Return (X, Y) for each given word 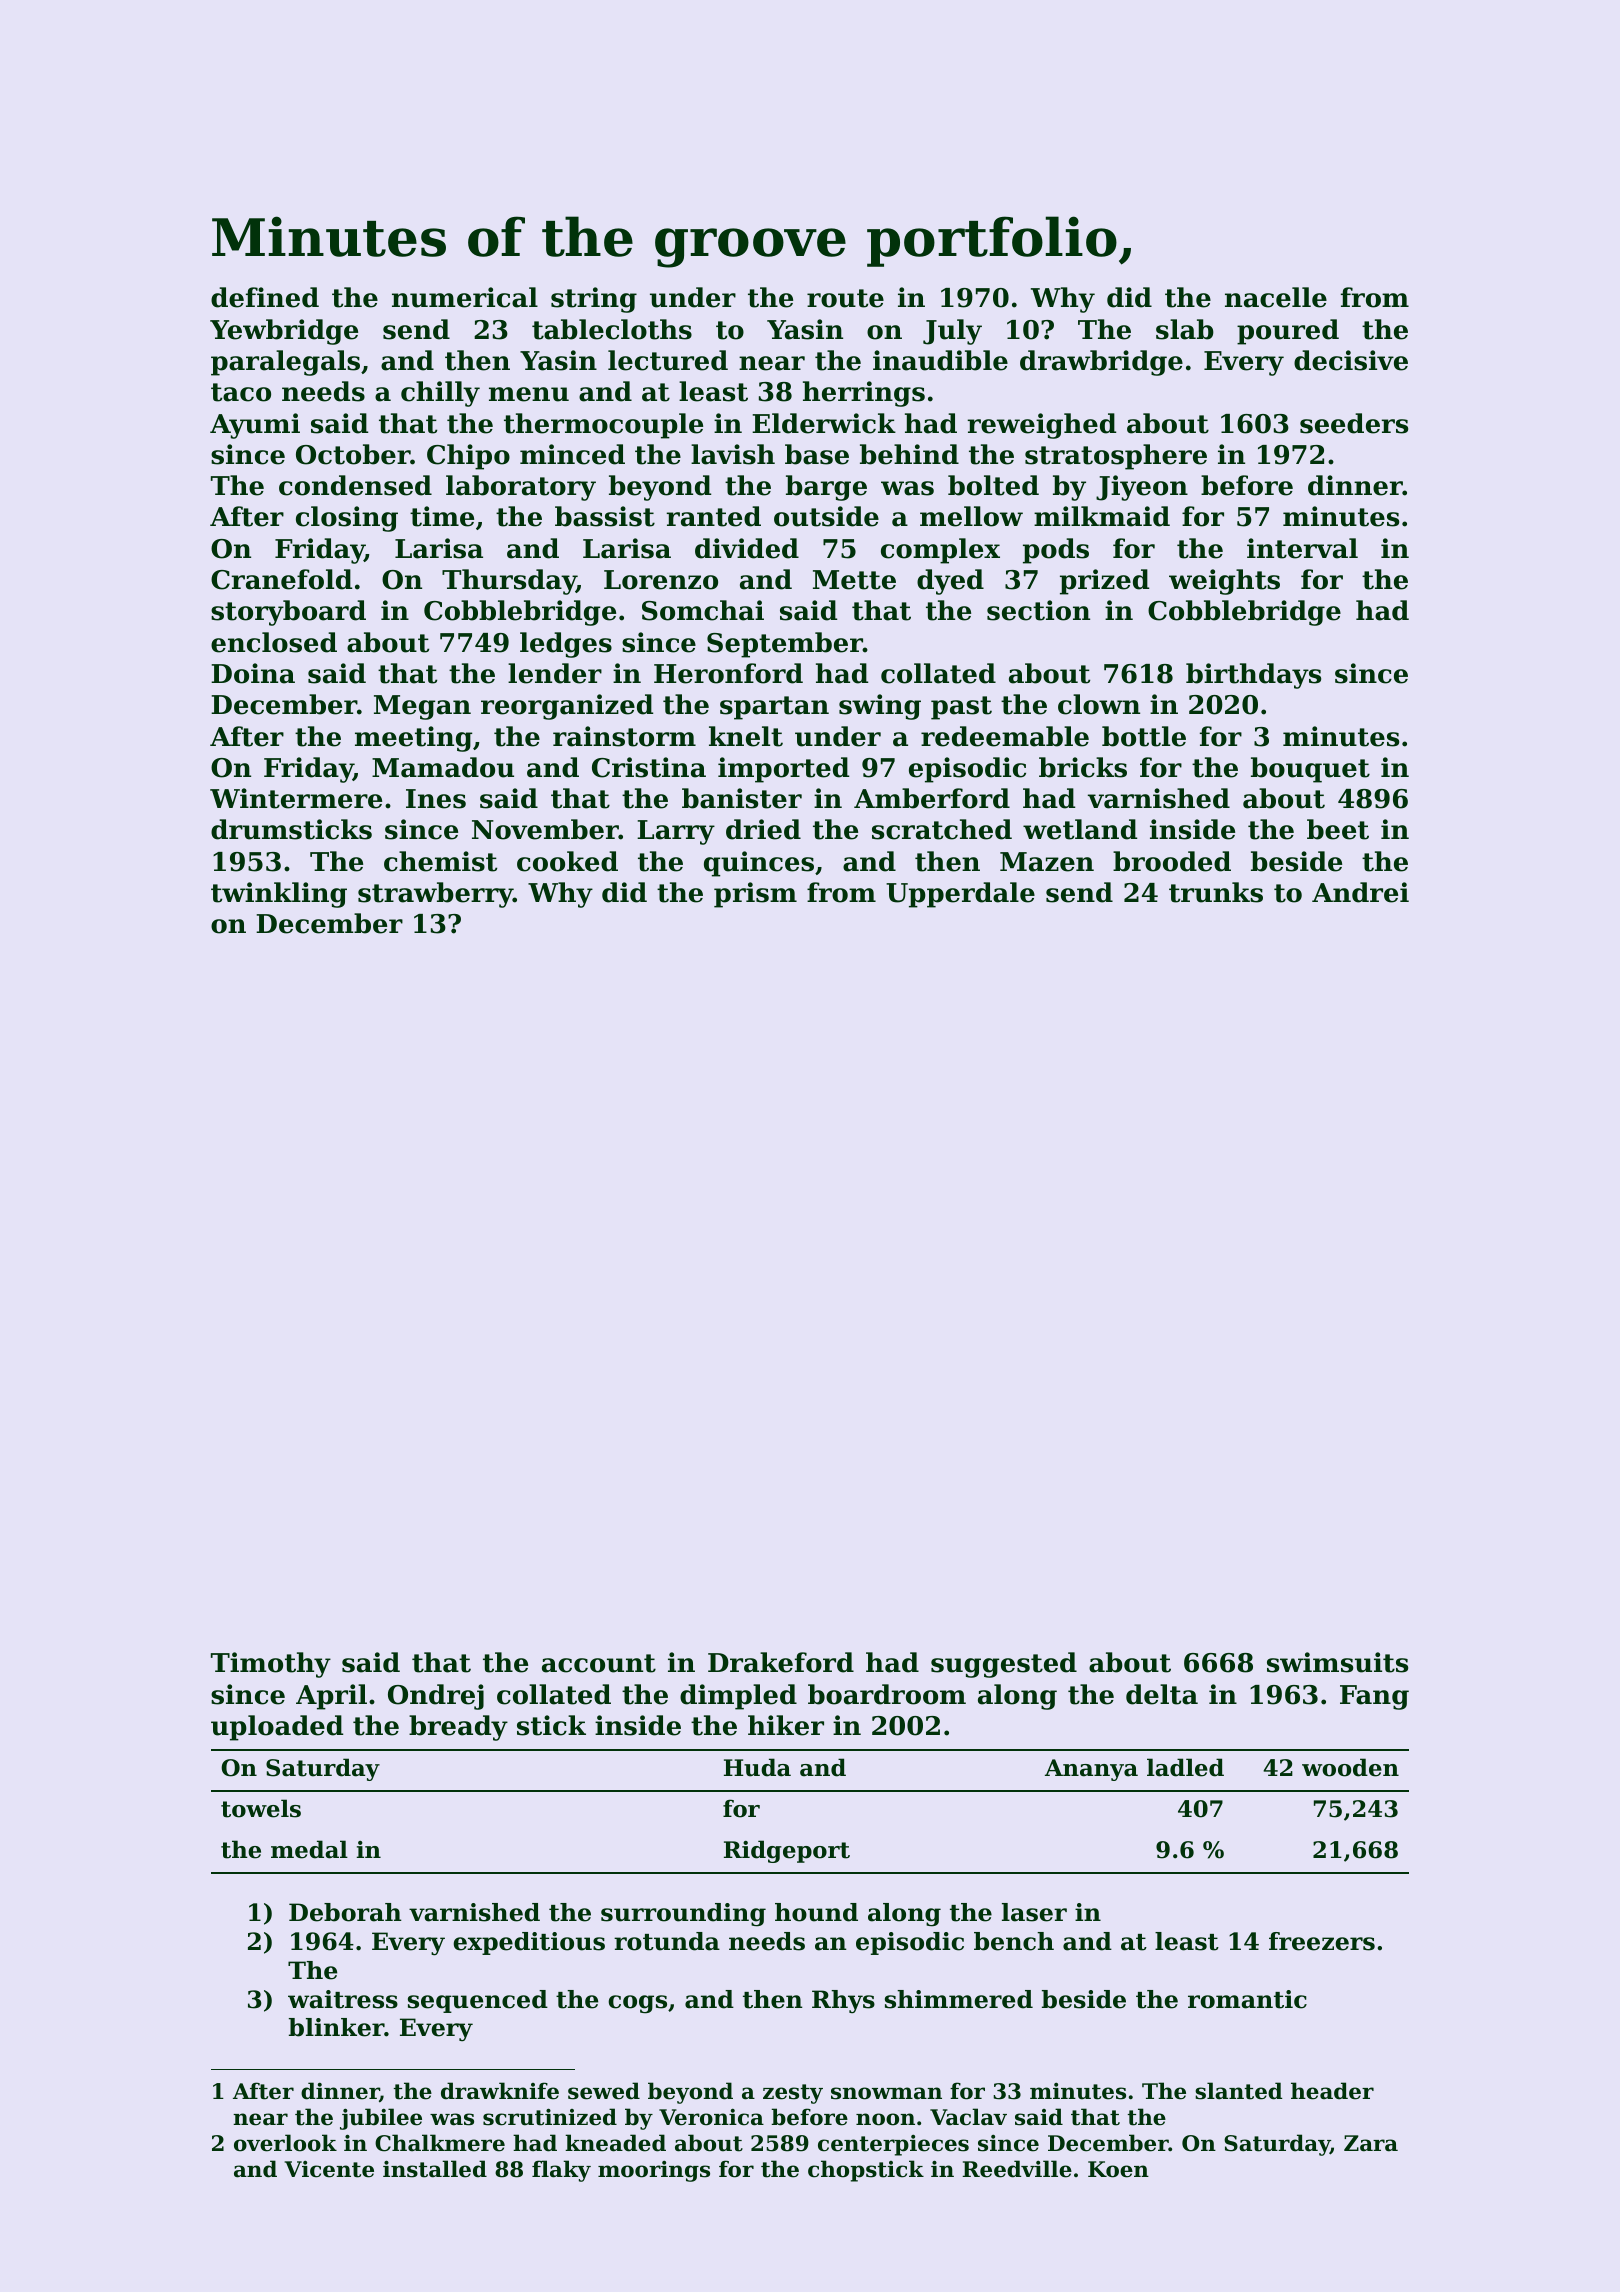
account (599, 1663)
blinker (336, 2027)
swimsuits (1337, 1662)
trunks (1216, 892)
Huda (757, 1767)
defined (265, 297)
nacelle (1276, 297)
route (845, 298)
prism (755, 895)
